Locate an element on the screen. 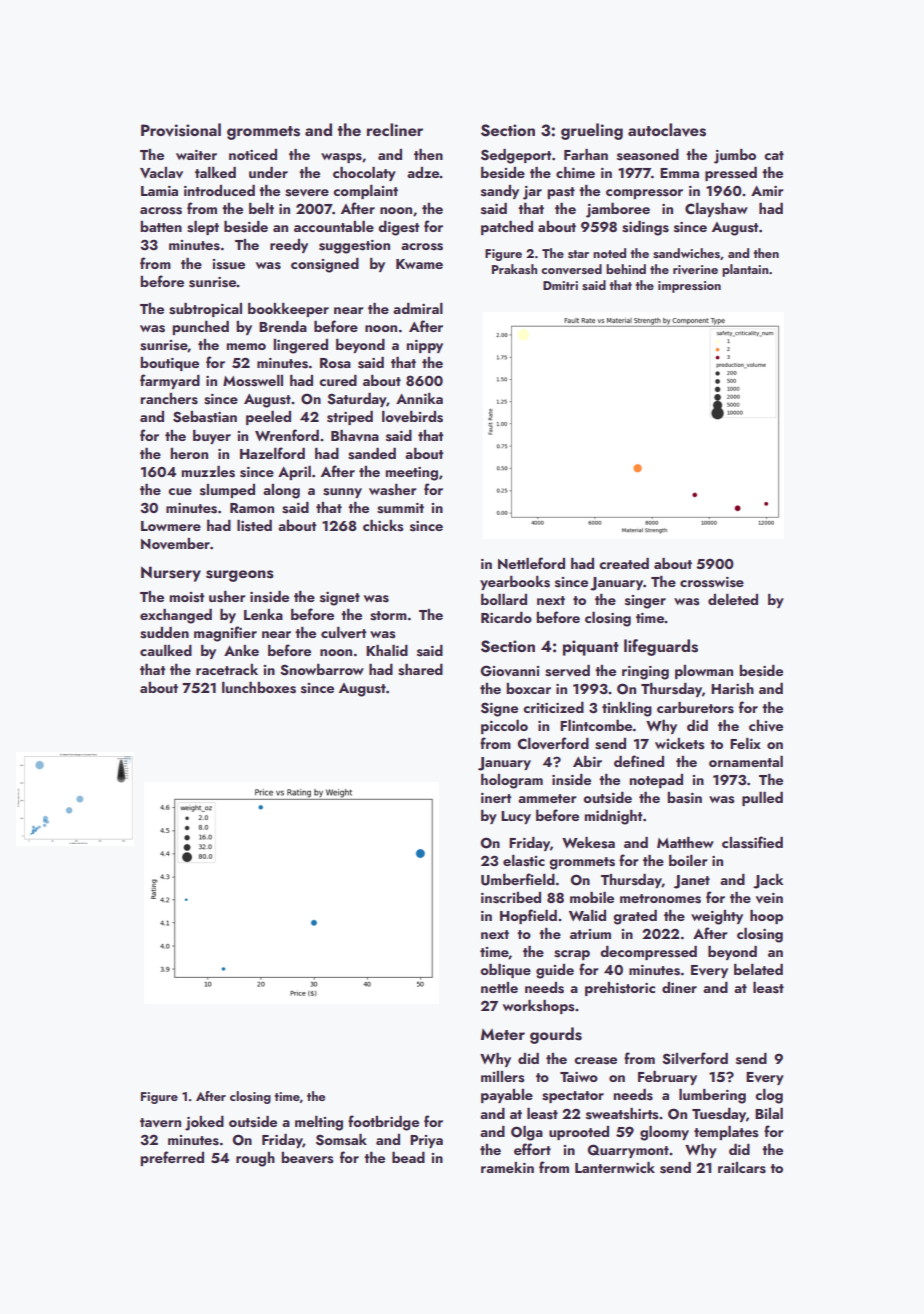  tavern is located at coordinates (160, 1122).
